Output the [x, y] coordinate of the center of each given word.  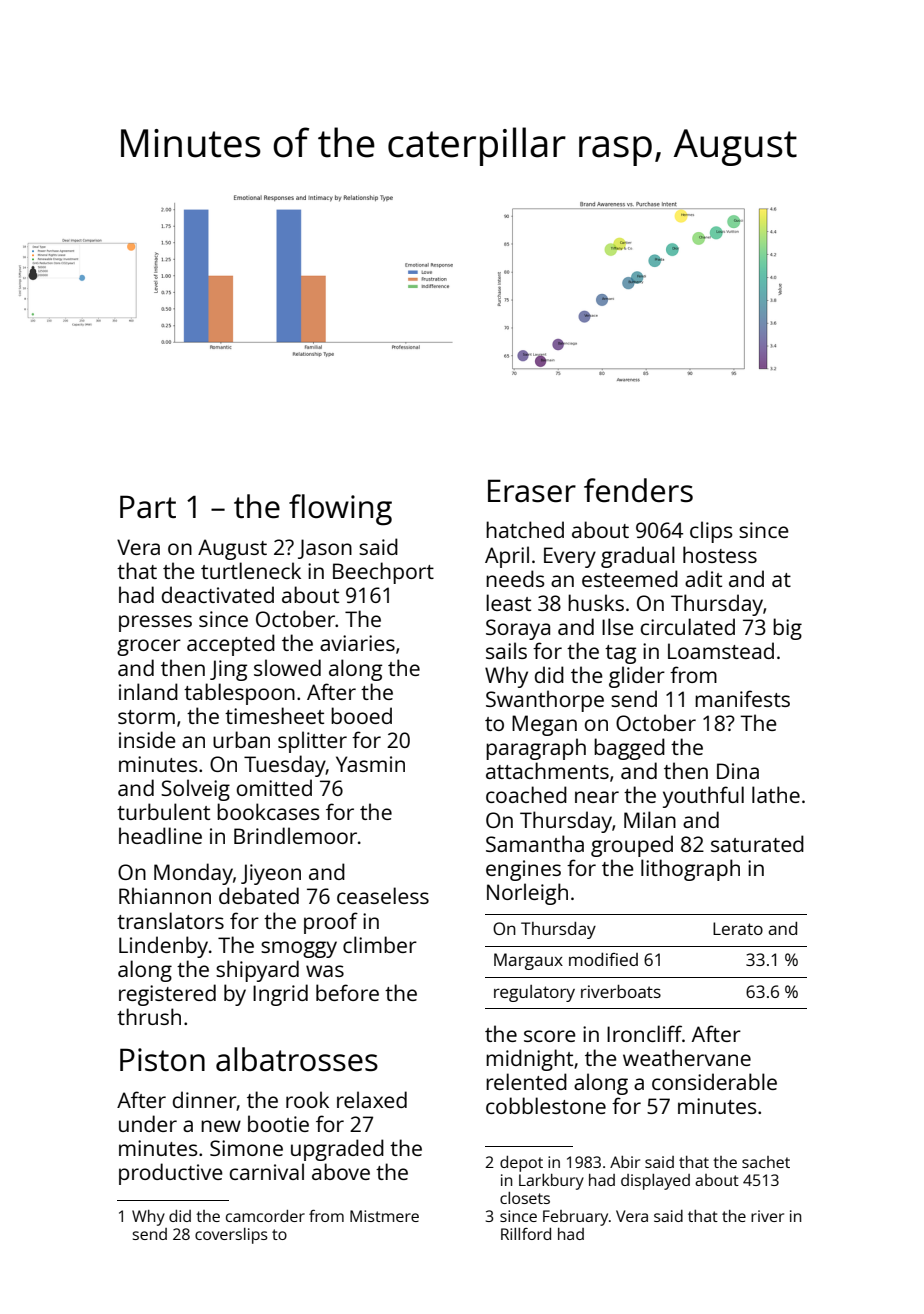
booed [361, 715]
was [325, 971]
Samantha [535, 843]
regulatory [534, 993]
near [597, 797]
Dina [738, 771]
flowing [340, 510]
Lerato [738, 928]
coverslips [231, 1236]
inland [148, 691]
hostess [720, 554]
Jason [325, 549]
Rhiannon [165, 895]
